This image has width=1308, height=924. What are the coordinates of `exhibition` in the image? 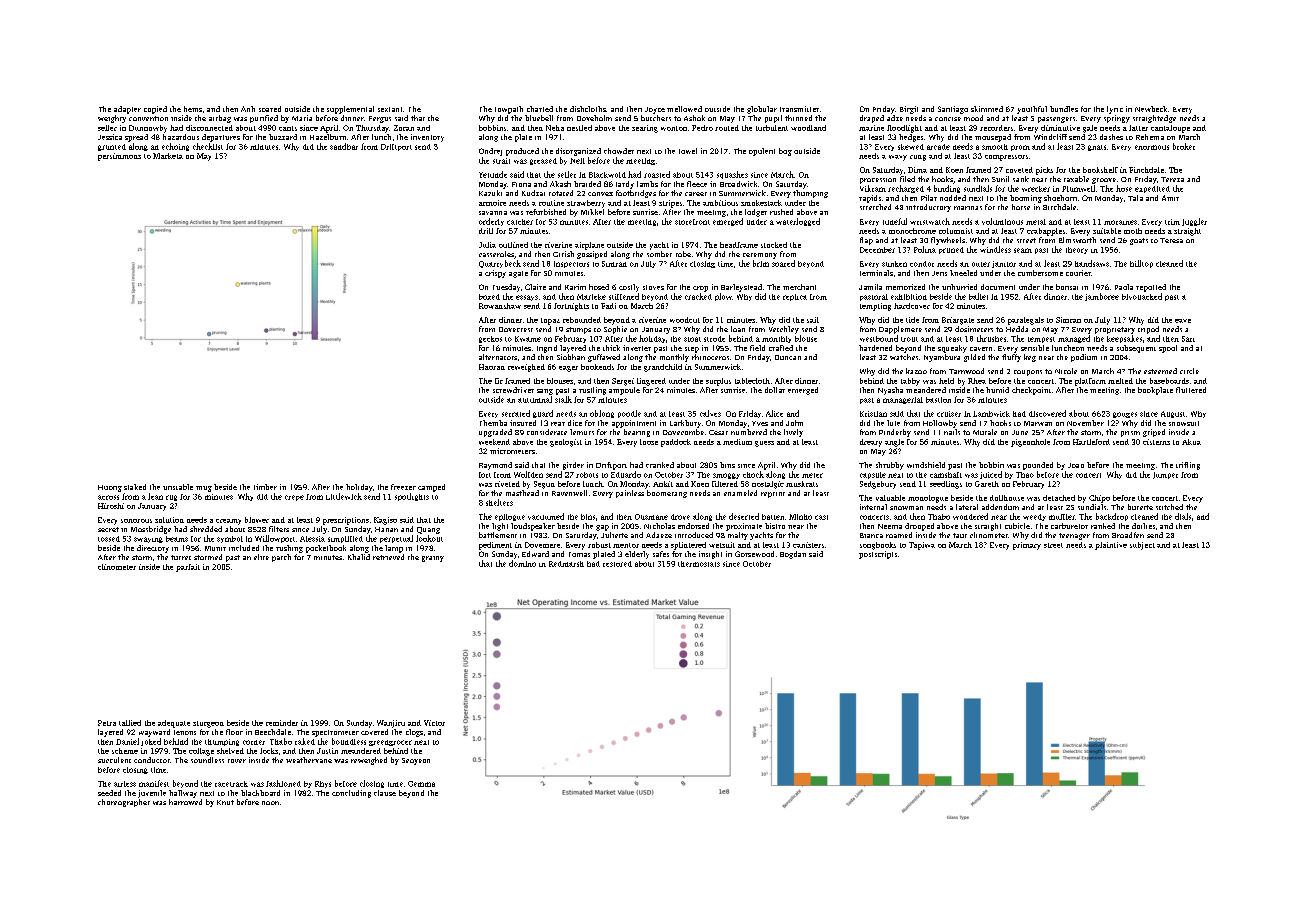 It's located at (909, 297).
